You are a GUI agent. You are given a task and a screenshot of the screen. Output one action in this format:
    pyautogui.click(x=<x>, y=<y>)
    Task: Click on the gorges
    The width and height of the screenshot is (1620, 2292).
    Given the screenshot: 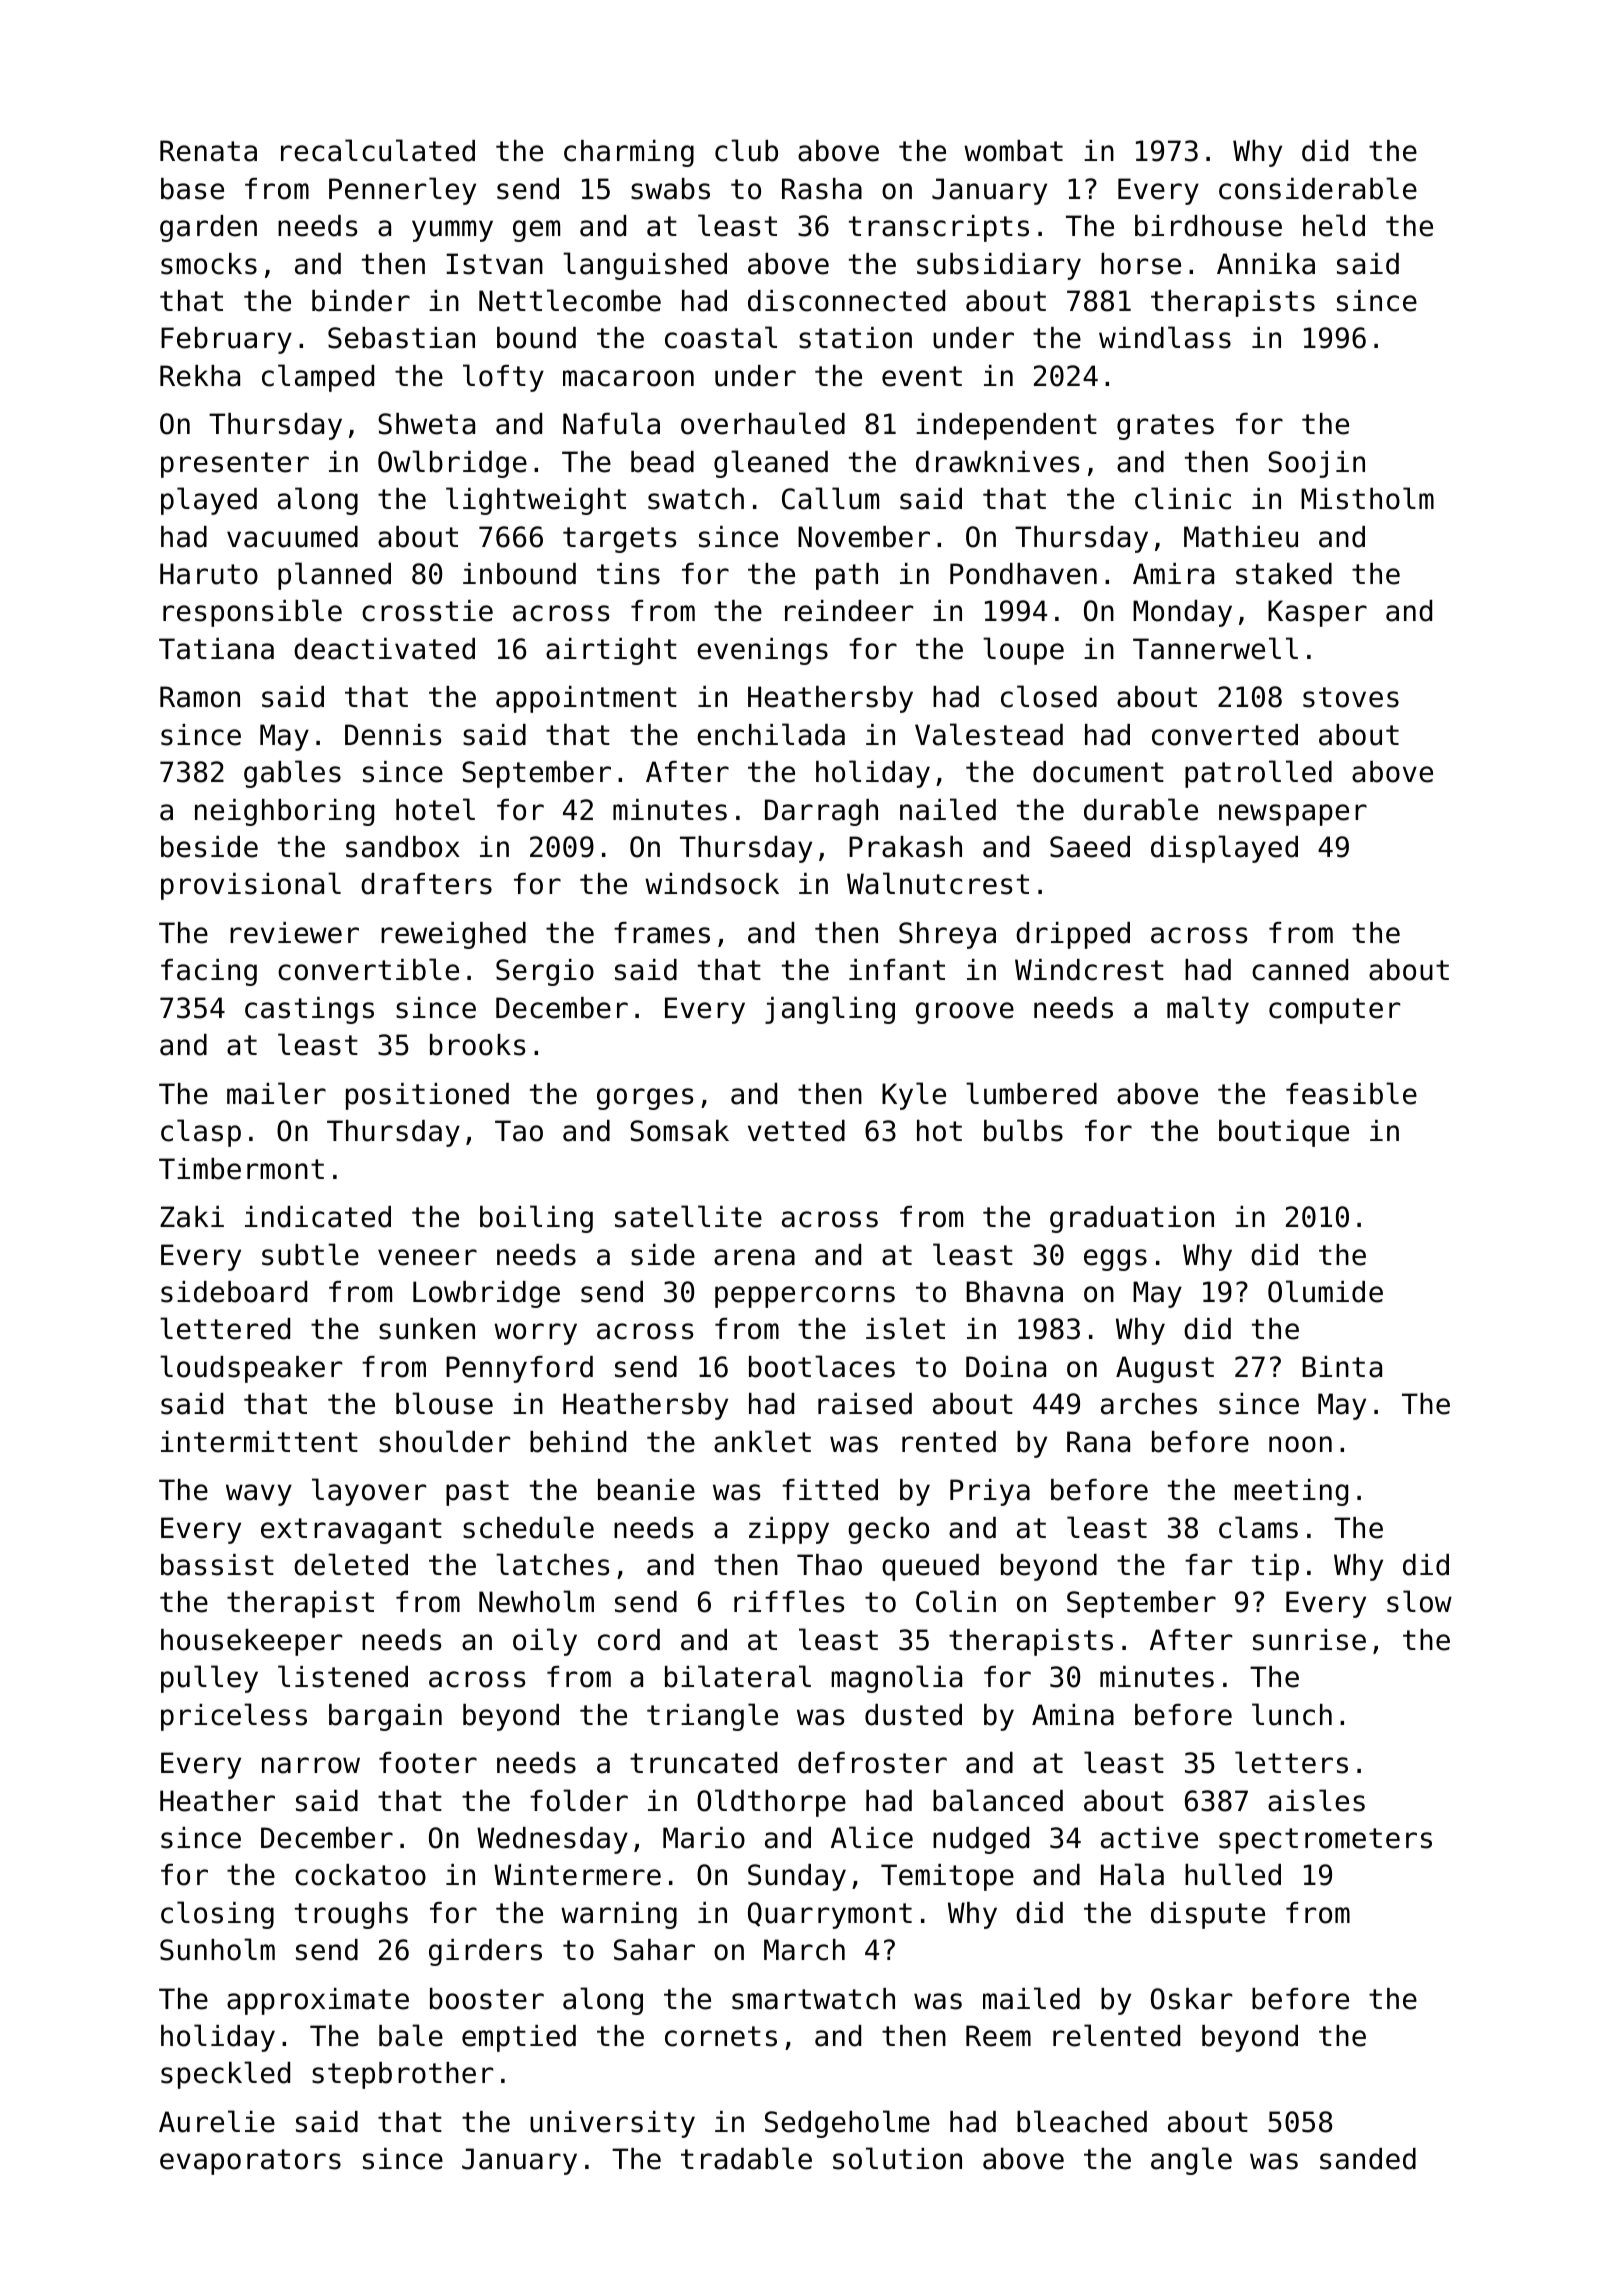 What is the action you would take?
    pyautogui.click(x=645, y=1099)
